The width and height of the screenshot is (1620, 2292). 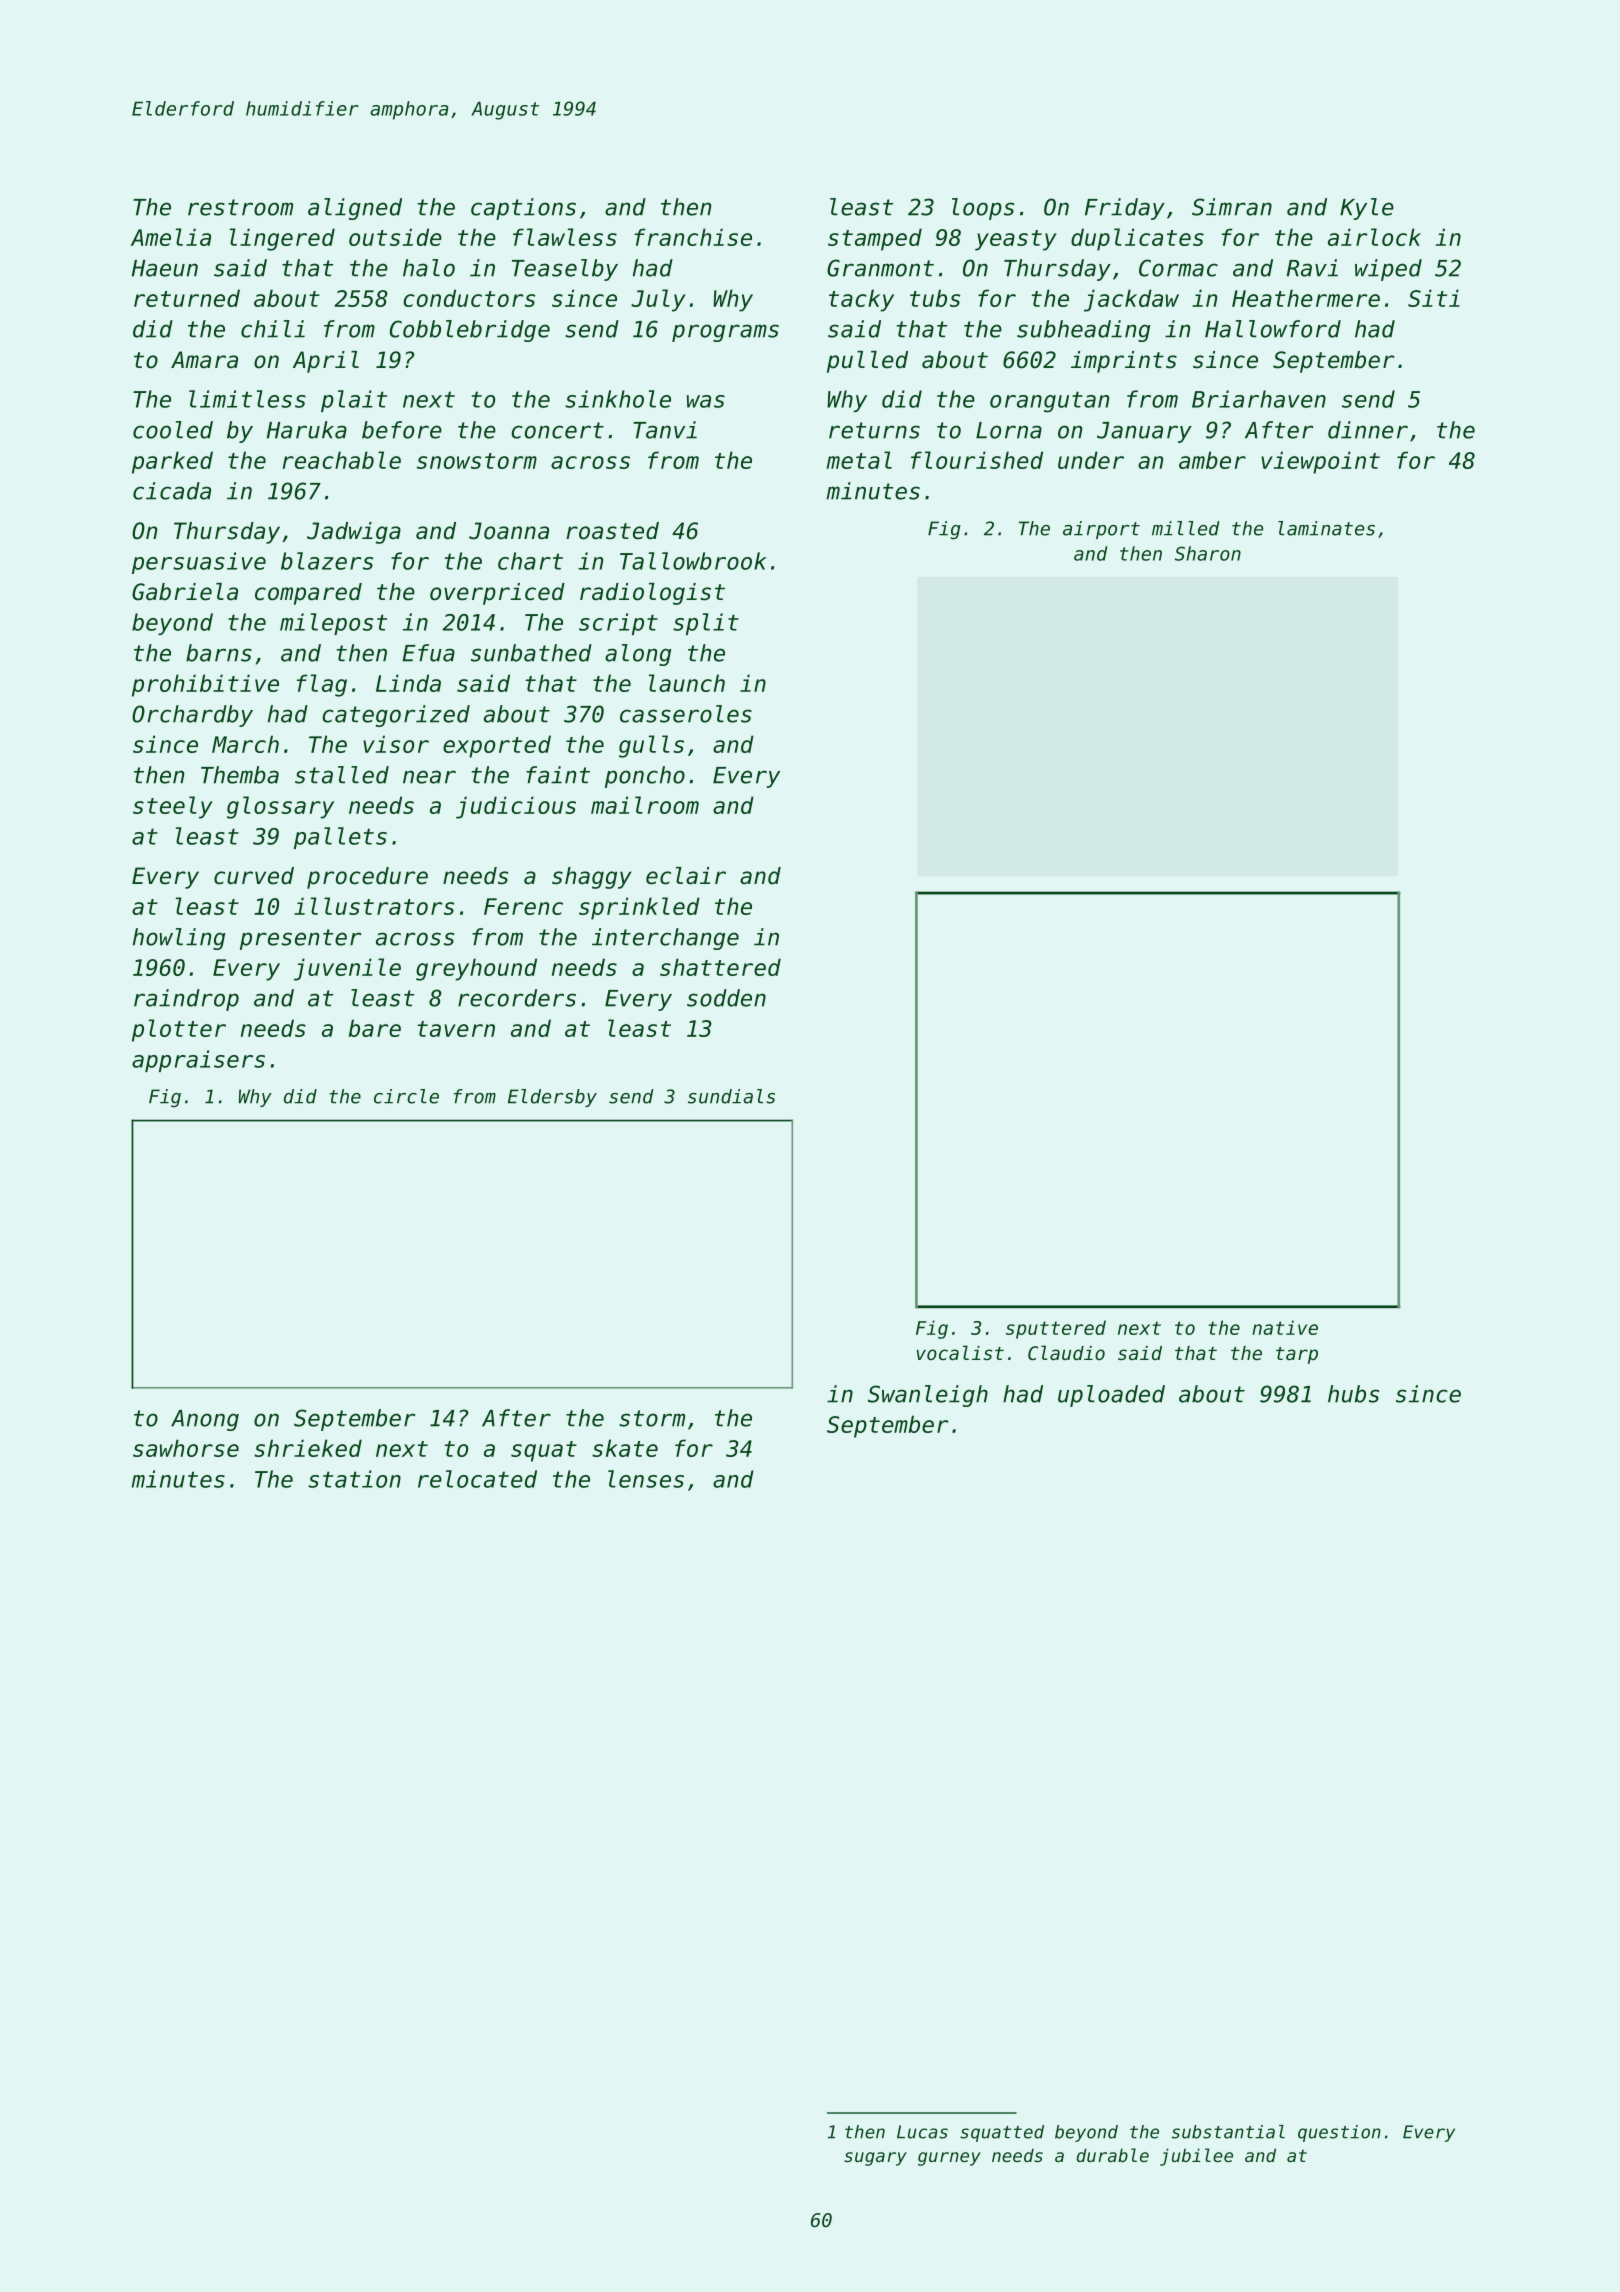 I want to click on steely, so click(x=173, y=807).
